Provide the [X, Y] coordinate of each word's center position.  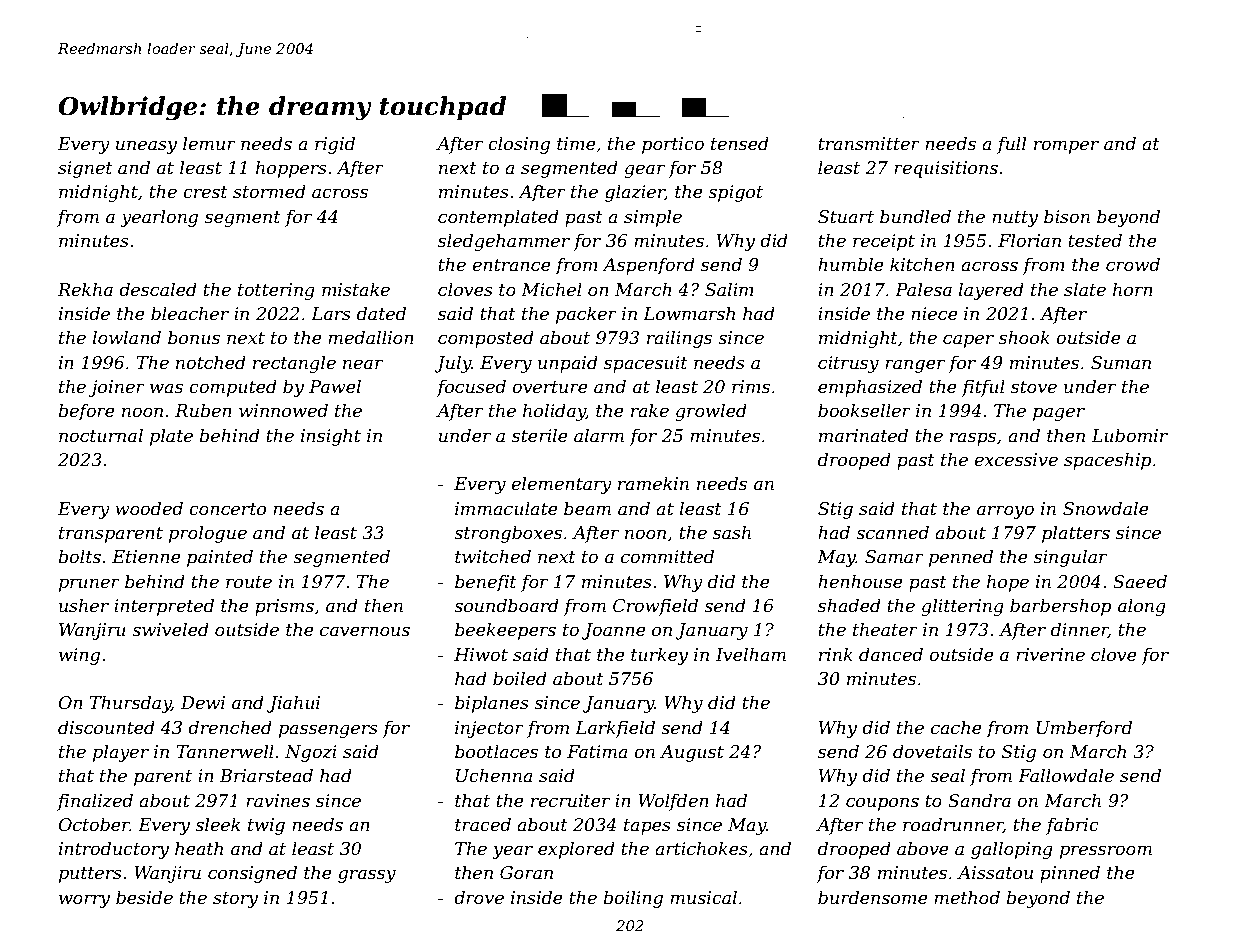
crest [205, 192]
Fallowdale [1066, 775]
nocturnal [101, 435]
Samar [894, 557]
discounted [106, 727]
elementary [561, 485]
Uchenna [494, 775]
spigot [735, 193]
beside [144, 897]
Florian [1029, 240]
